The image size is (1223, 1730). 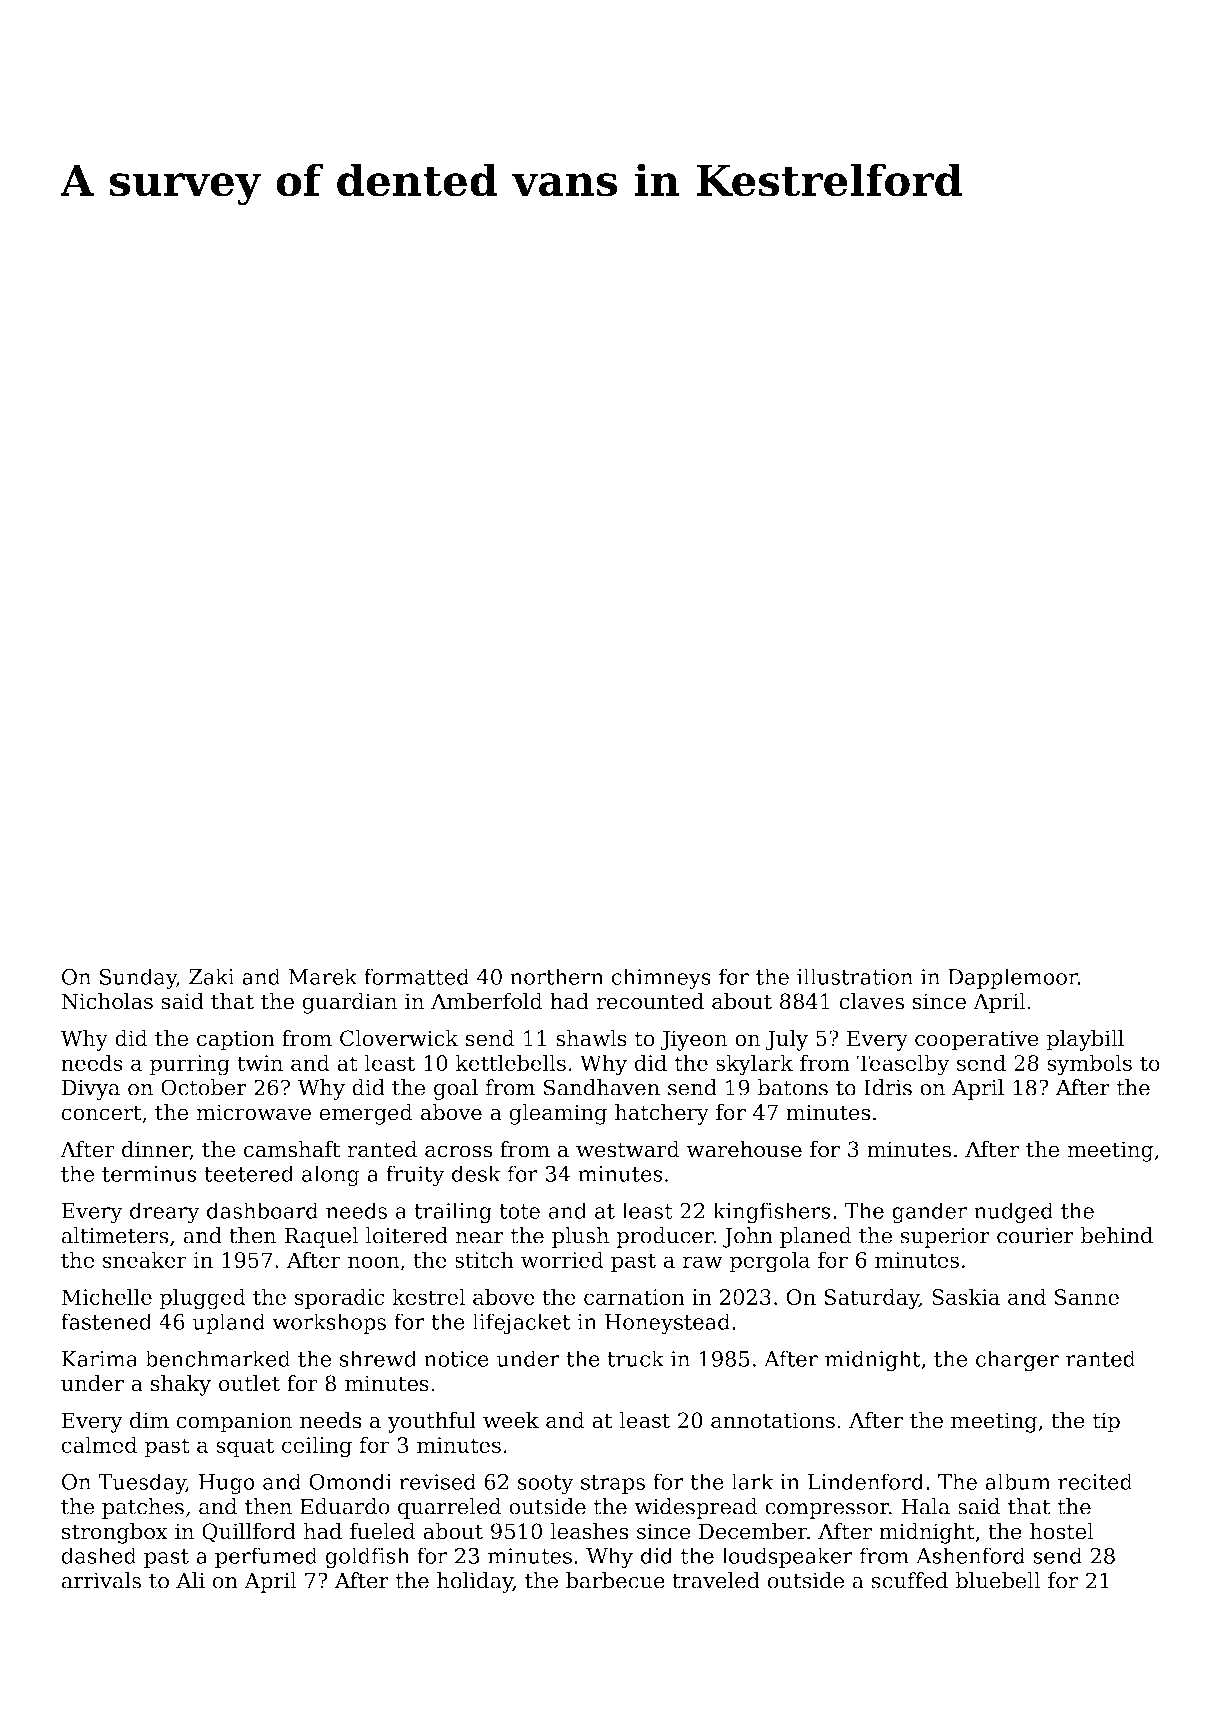 What do you see at coordinates (1018, 1481) in the image?
I see `album` at bounding box center [1018, 1481].
